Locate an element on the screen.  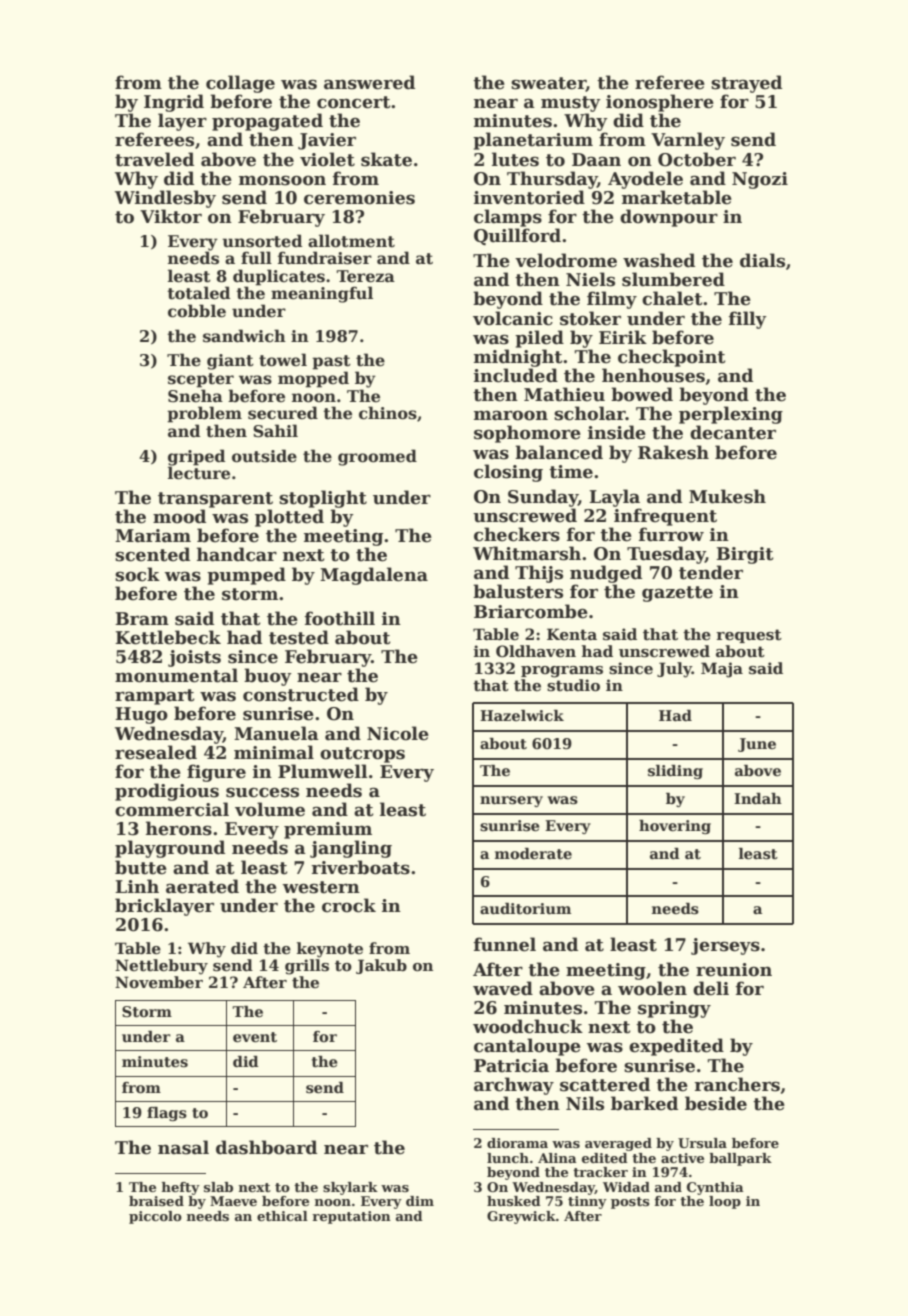
Patricia is located at coordinates (511, 1066).
